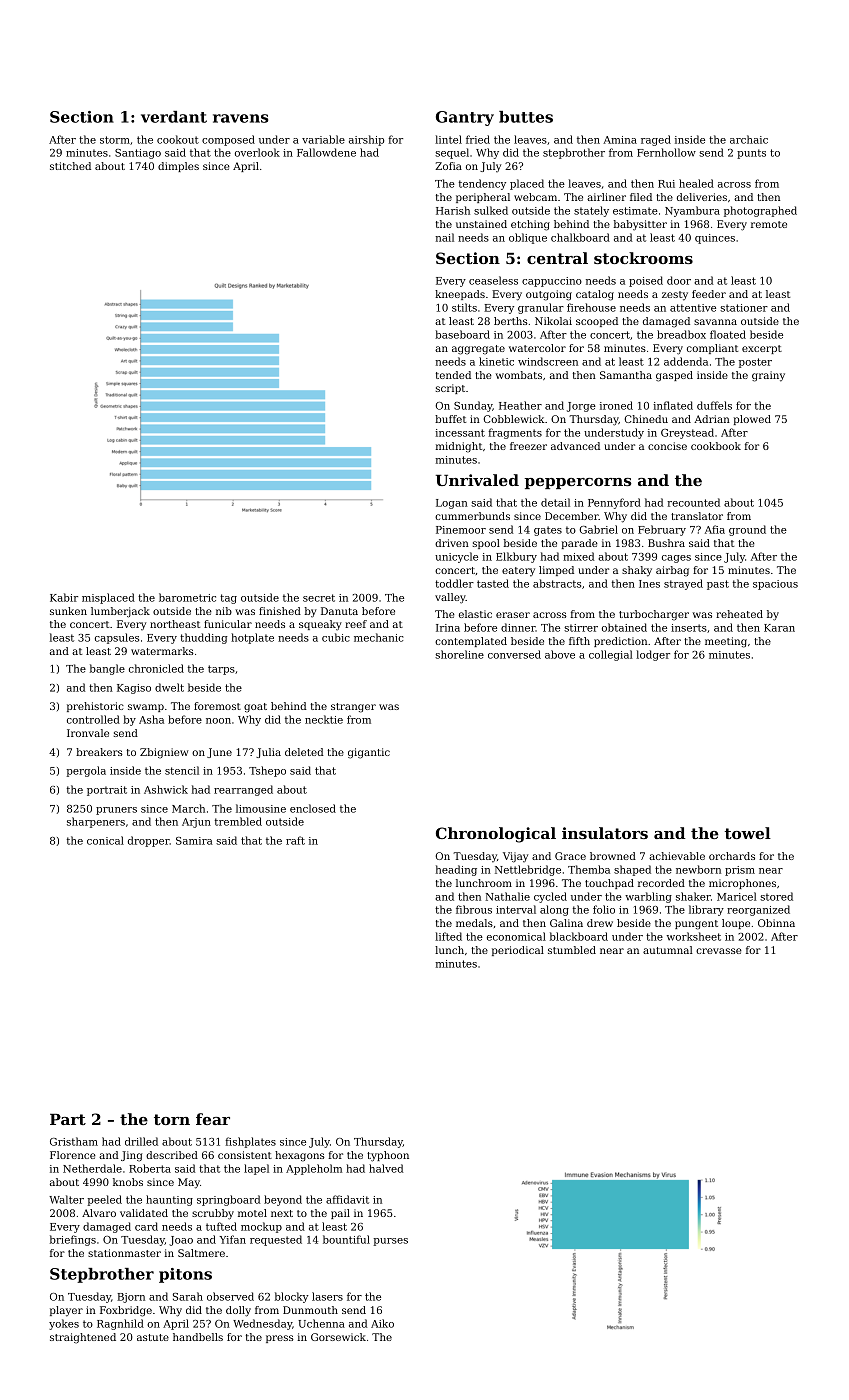 The height and width of the document is (1400, 849). What do you see at coordinates (676, 559) in the document?
I see `cages` at bounding box center [676, 559].
